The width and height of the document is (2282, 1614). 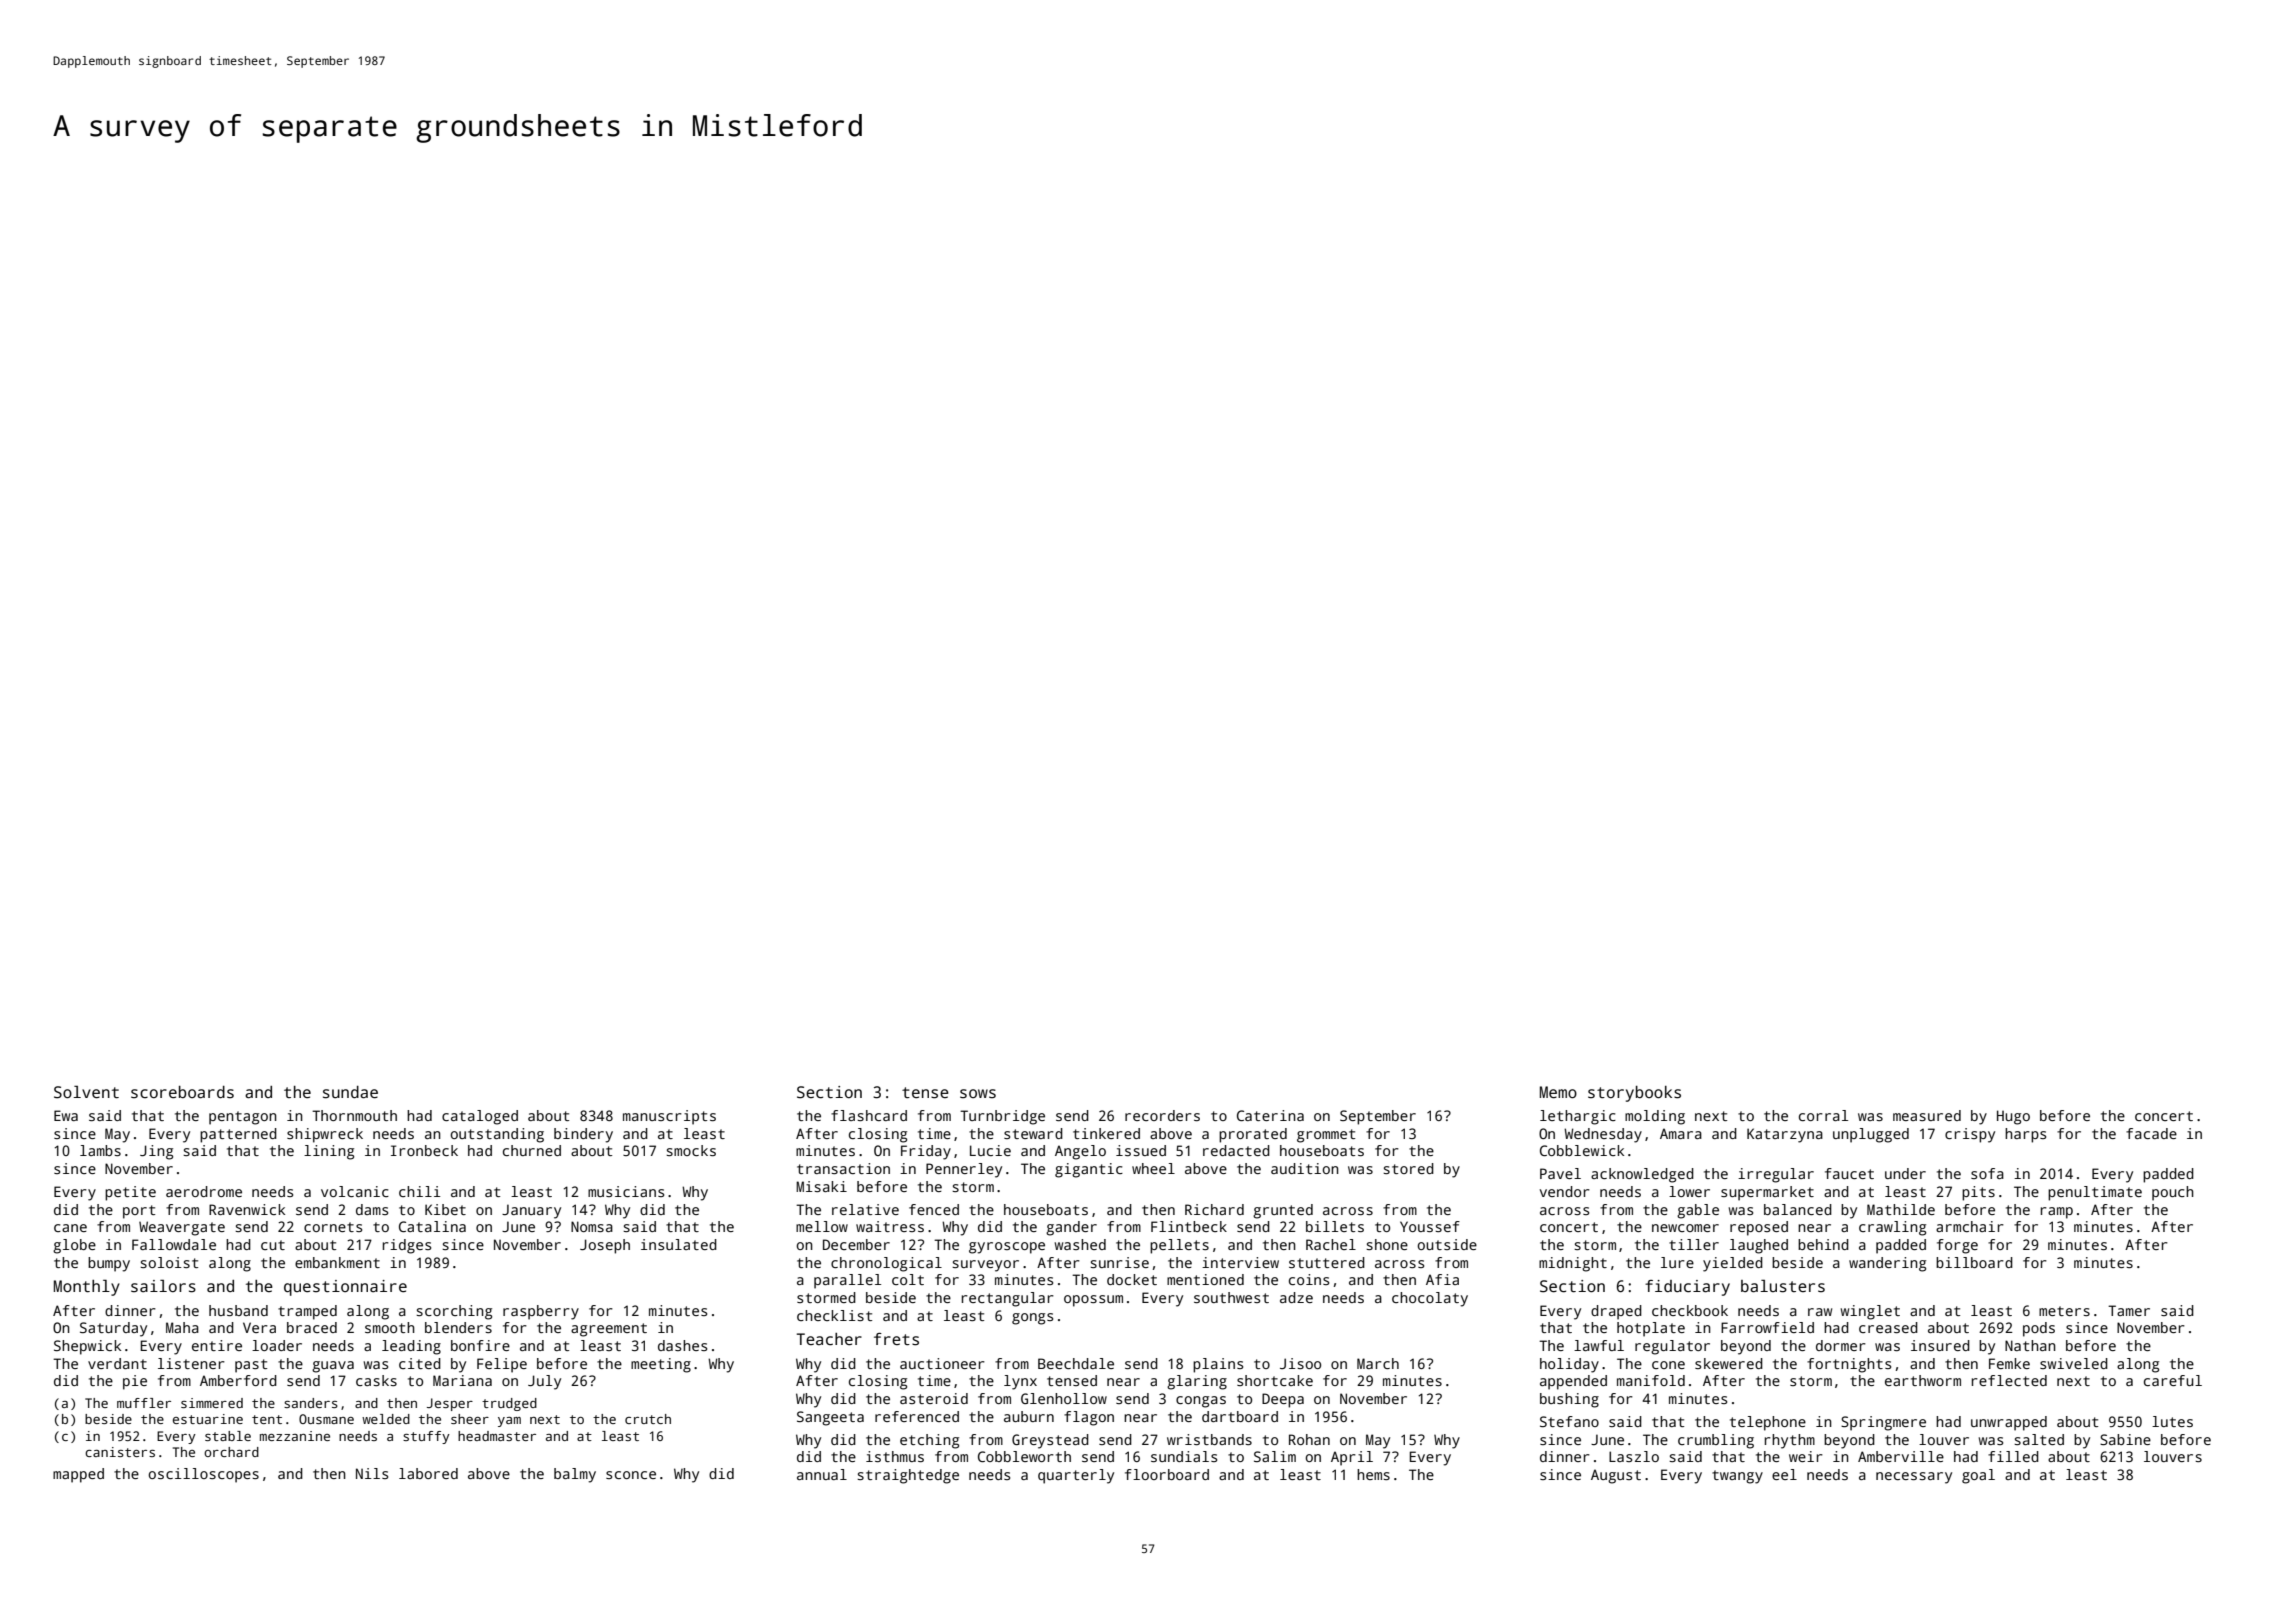 I want to click on parallel, so click(x=847, y=1281).
